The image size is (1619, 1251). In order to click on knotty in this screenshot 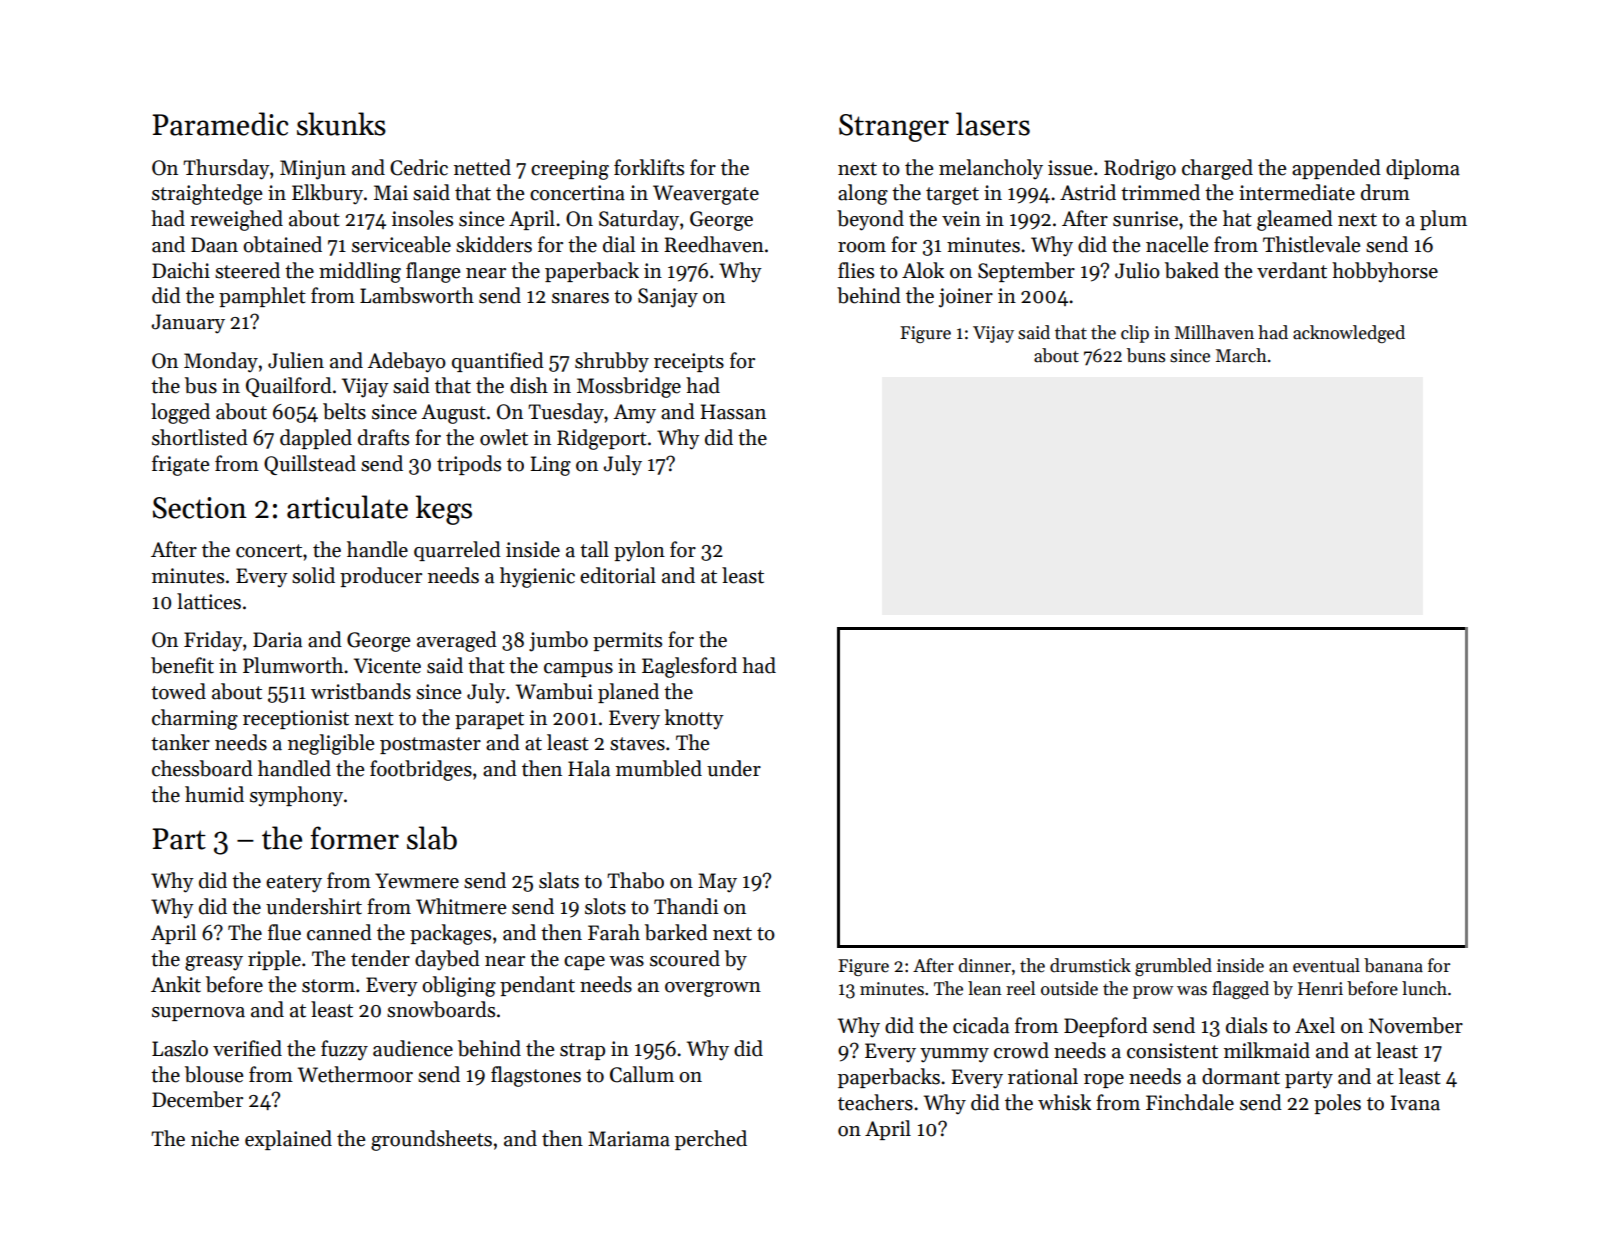, I will do `click(694, 719)`.
